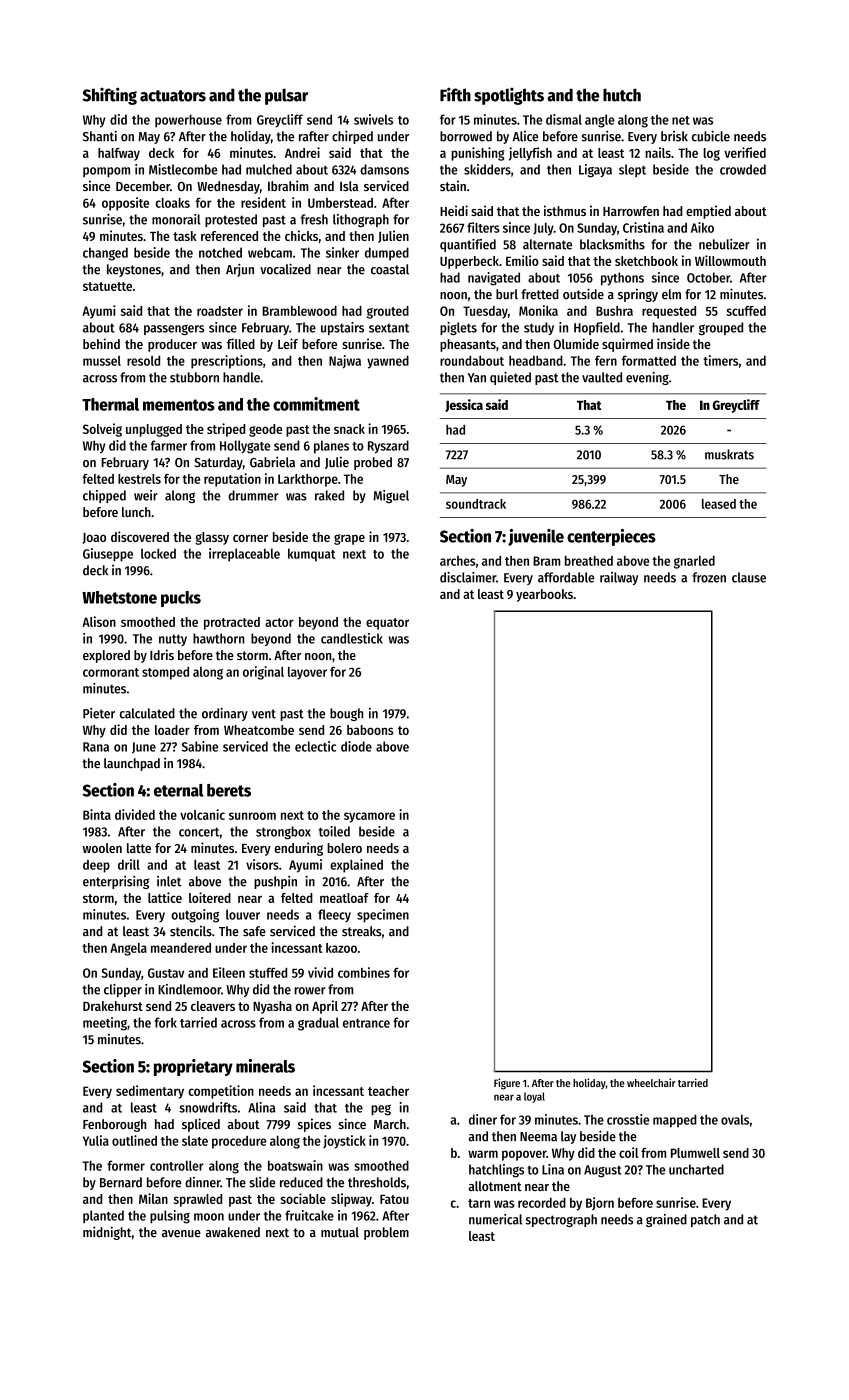  Describe the element at coordinates (709, 577) in the image. I see `frozen` at that location.
